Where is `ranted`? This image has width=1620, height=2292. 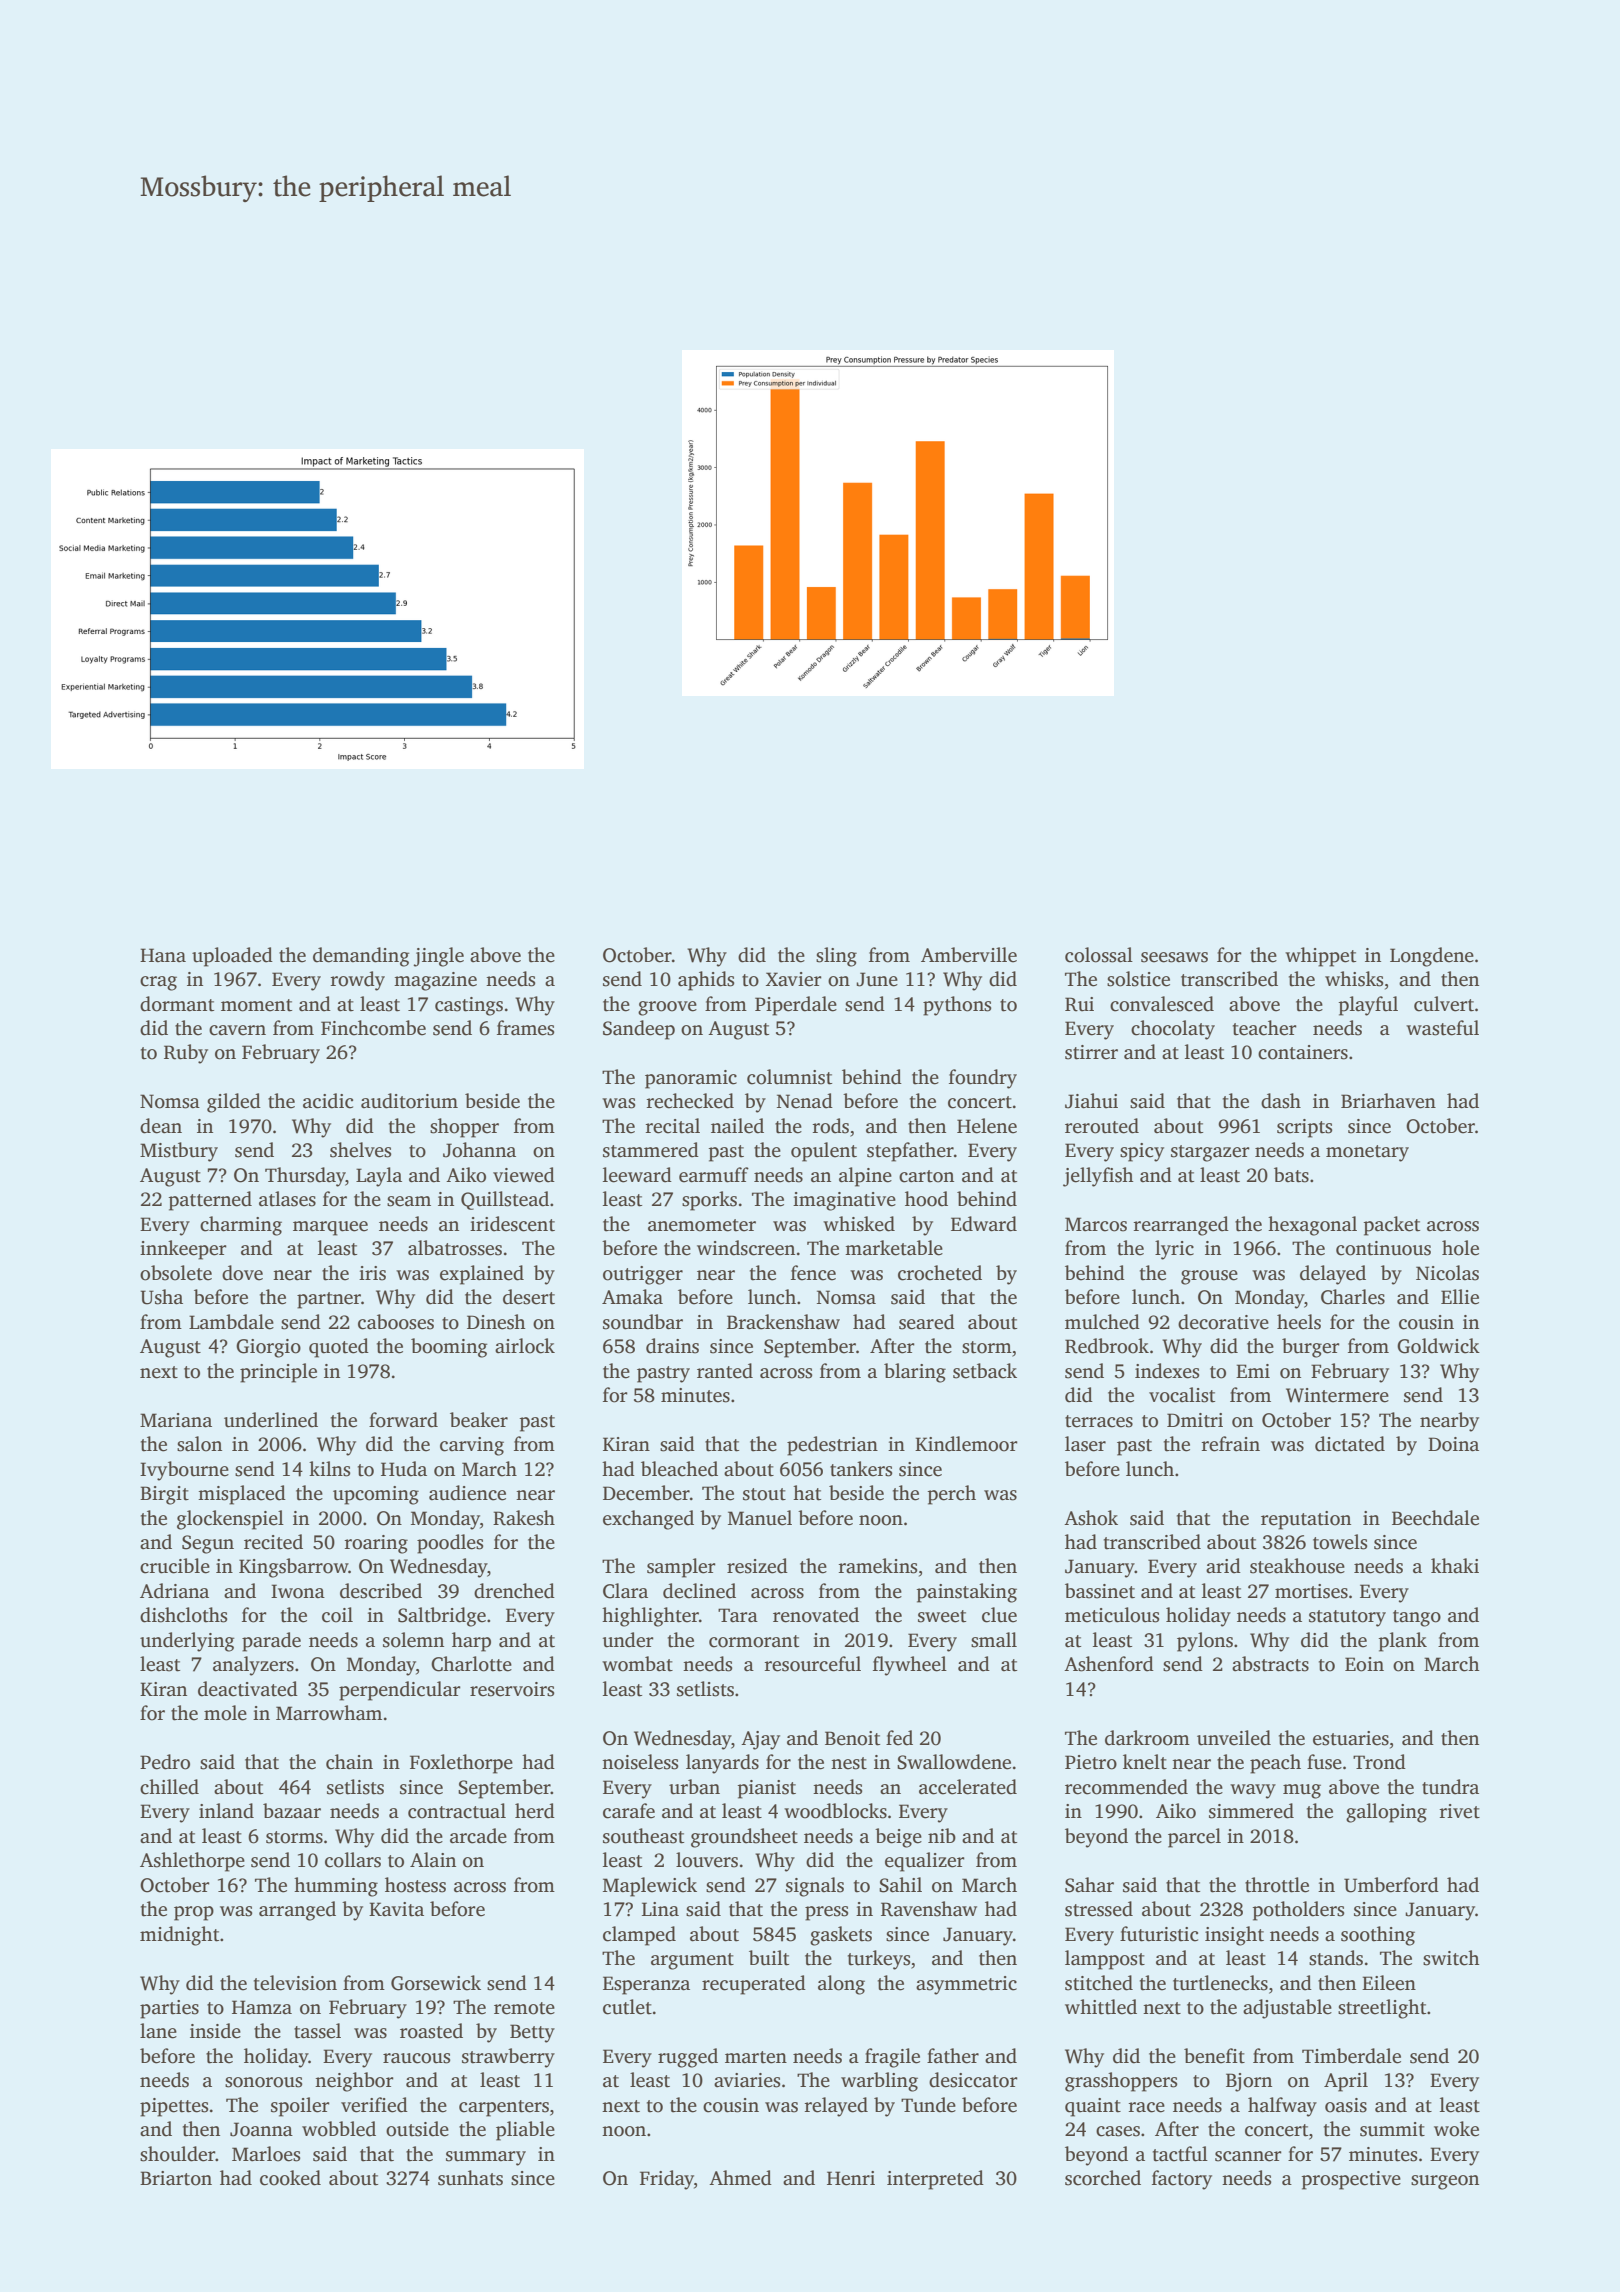 ranted is located at coordinates (725, 1371).
